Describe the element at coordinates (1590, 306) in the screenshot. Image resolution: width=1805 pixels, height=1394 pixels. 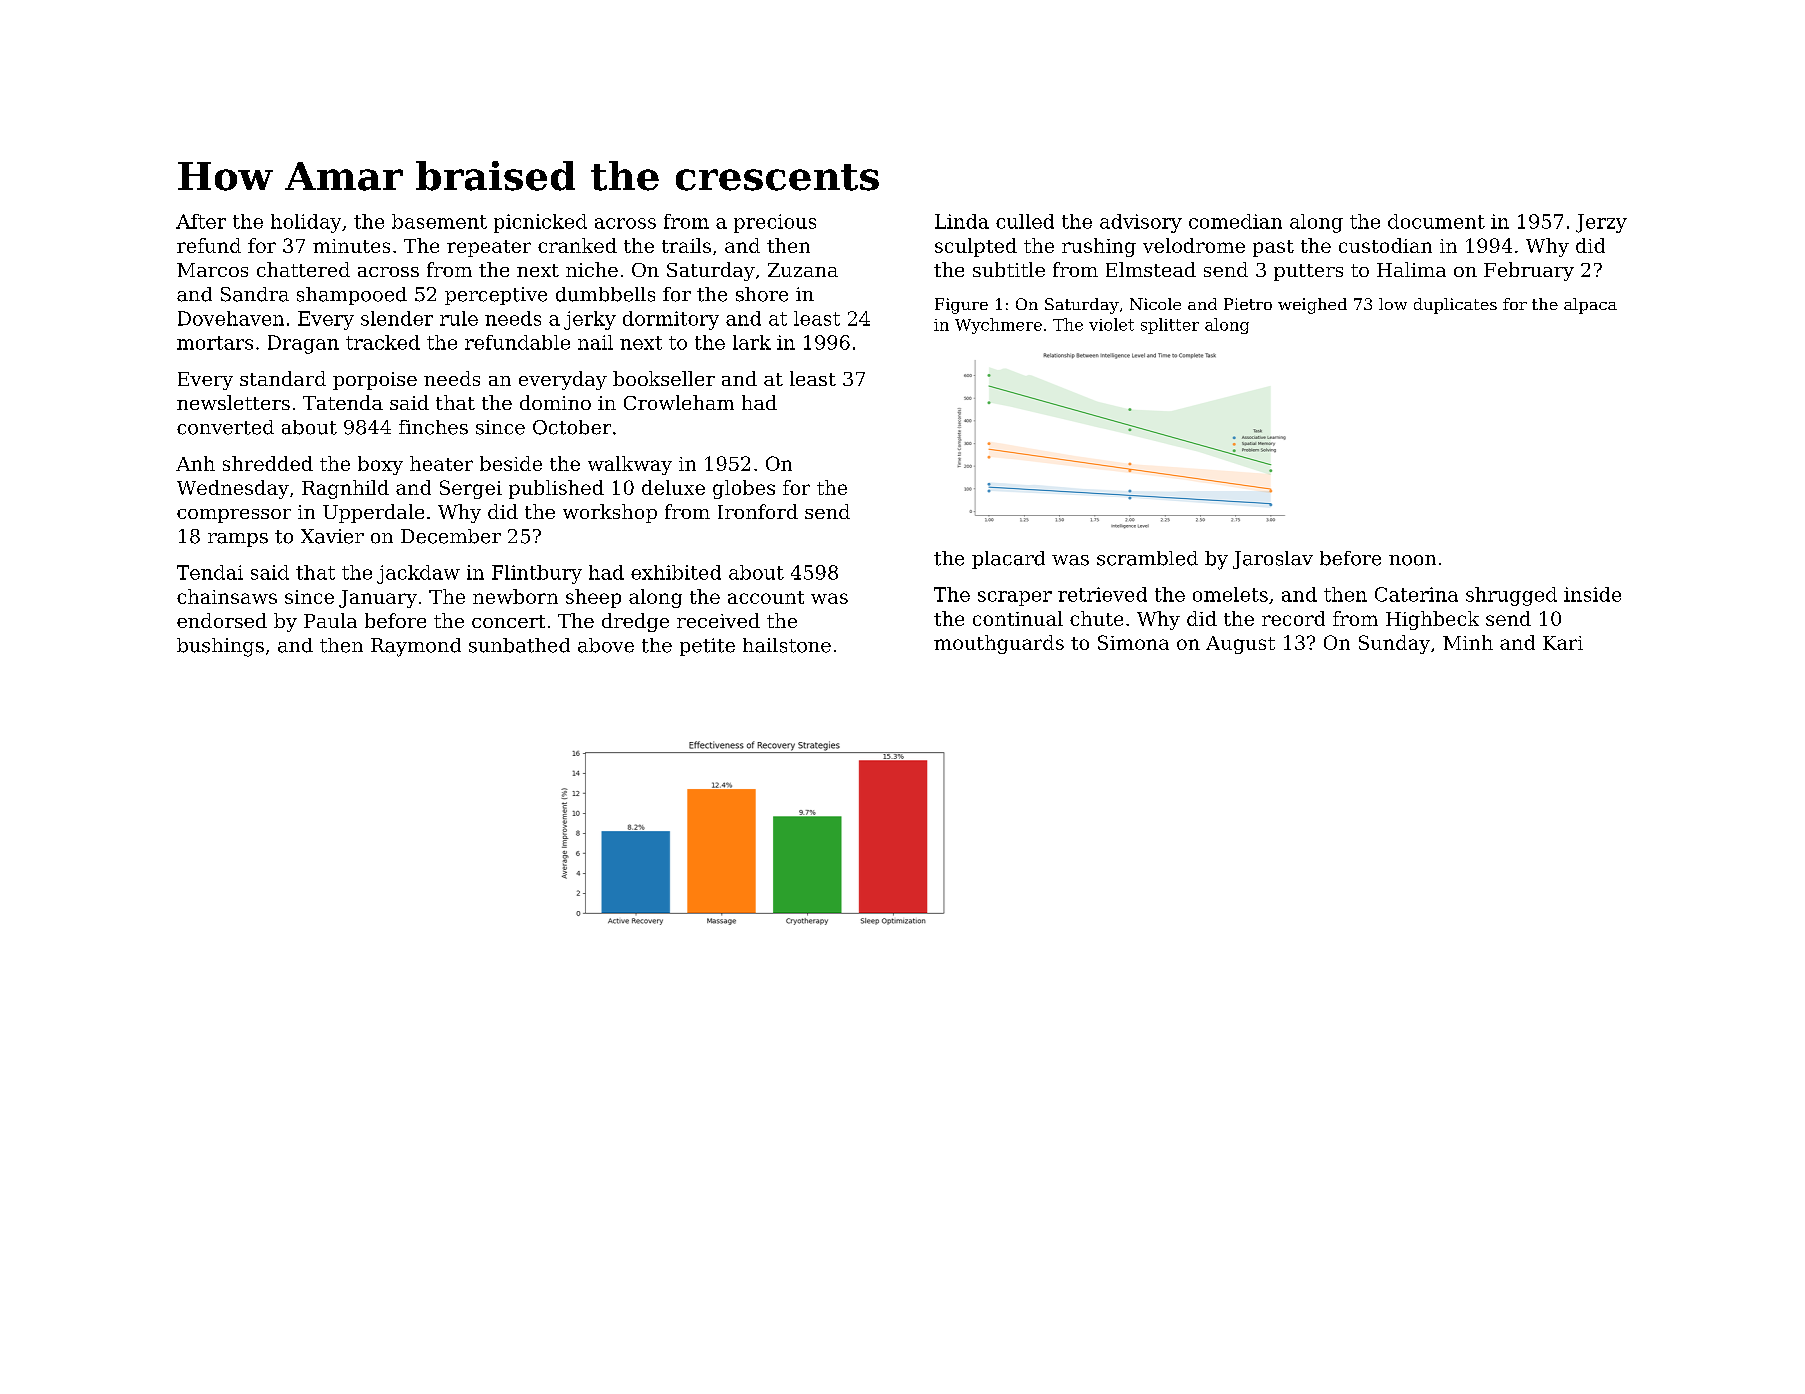
I see `alpaca` at that location.
